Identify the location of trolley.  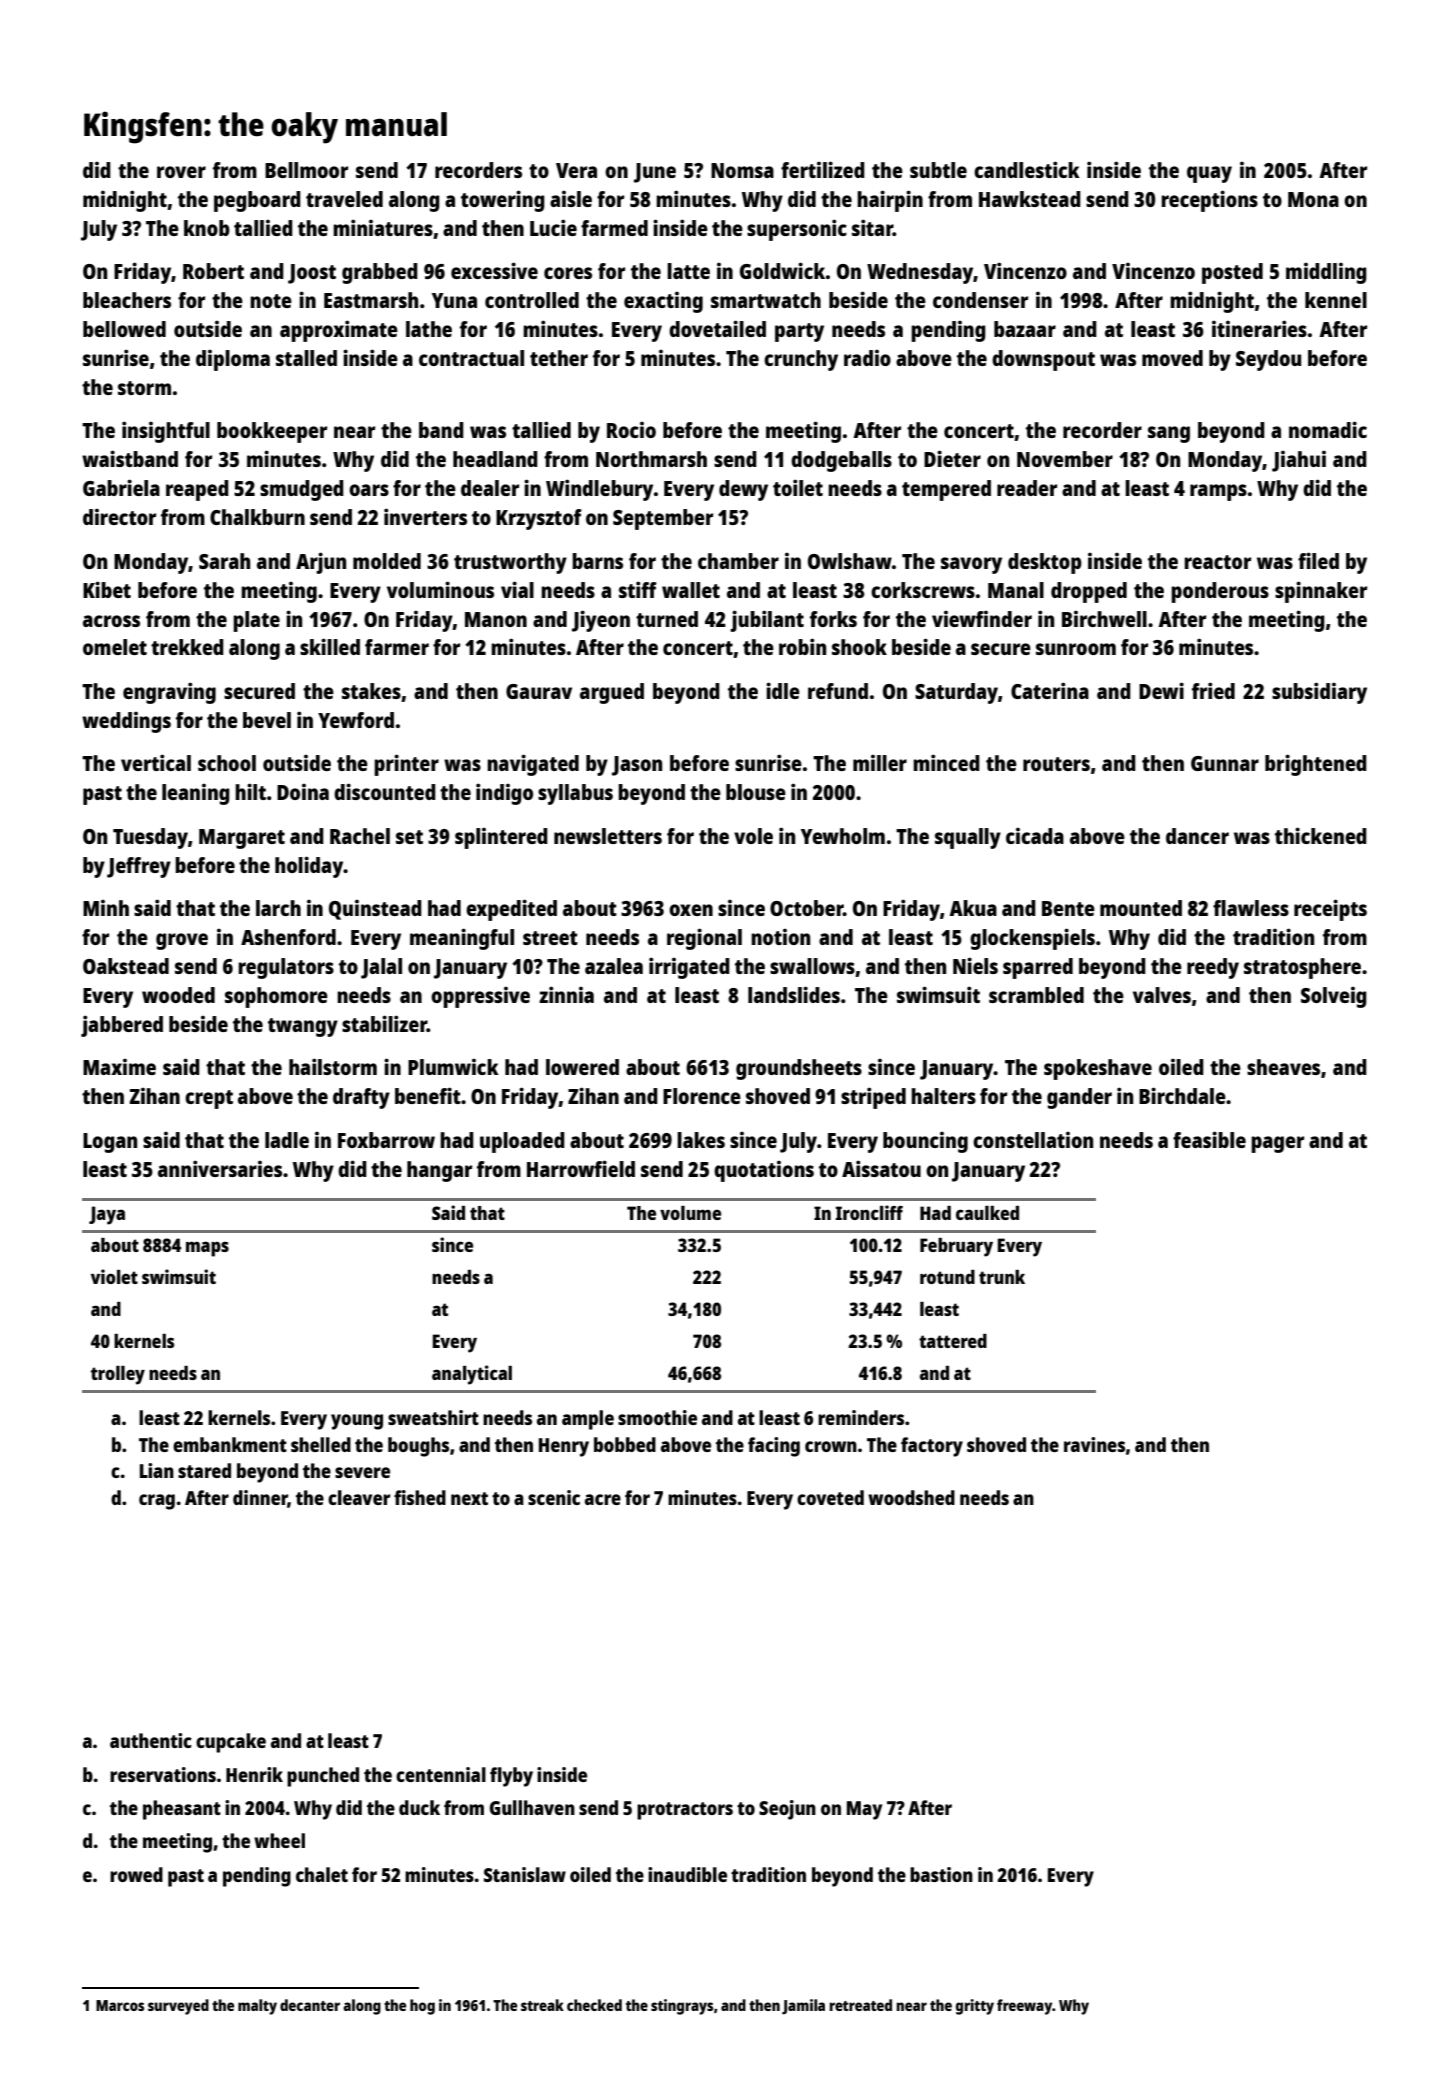
(118, 1375).
